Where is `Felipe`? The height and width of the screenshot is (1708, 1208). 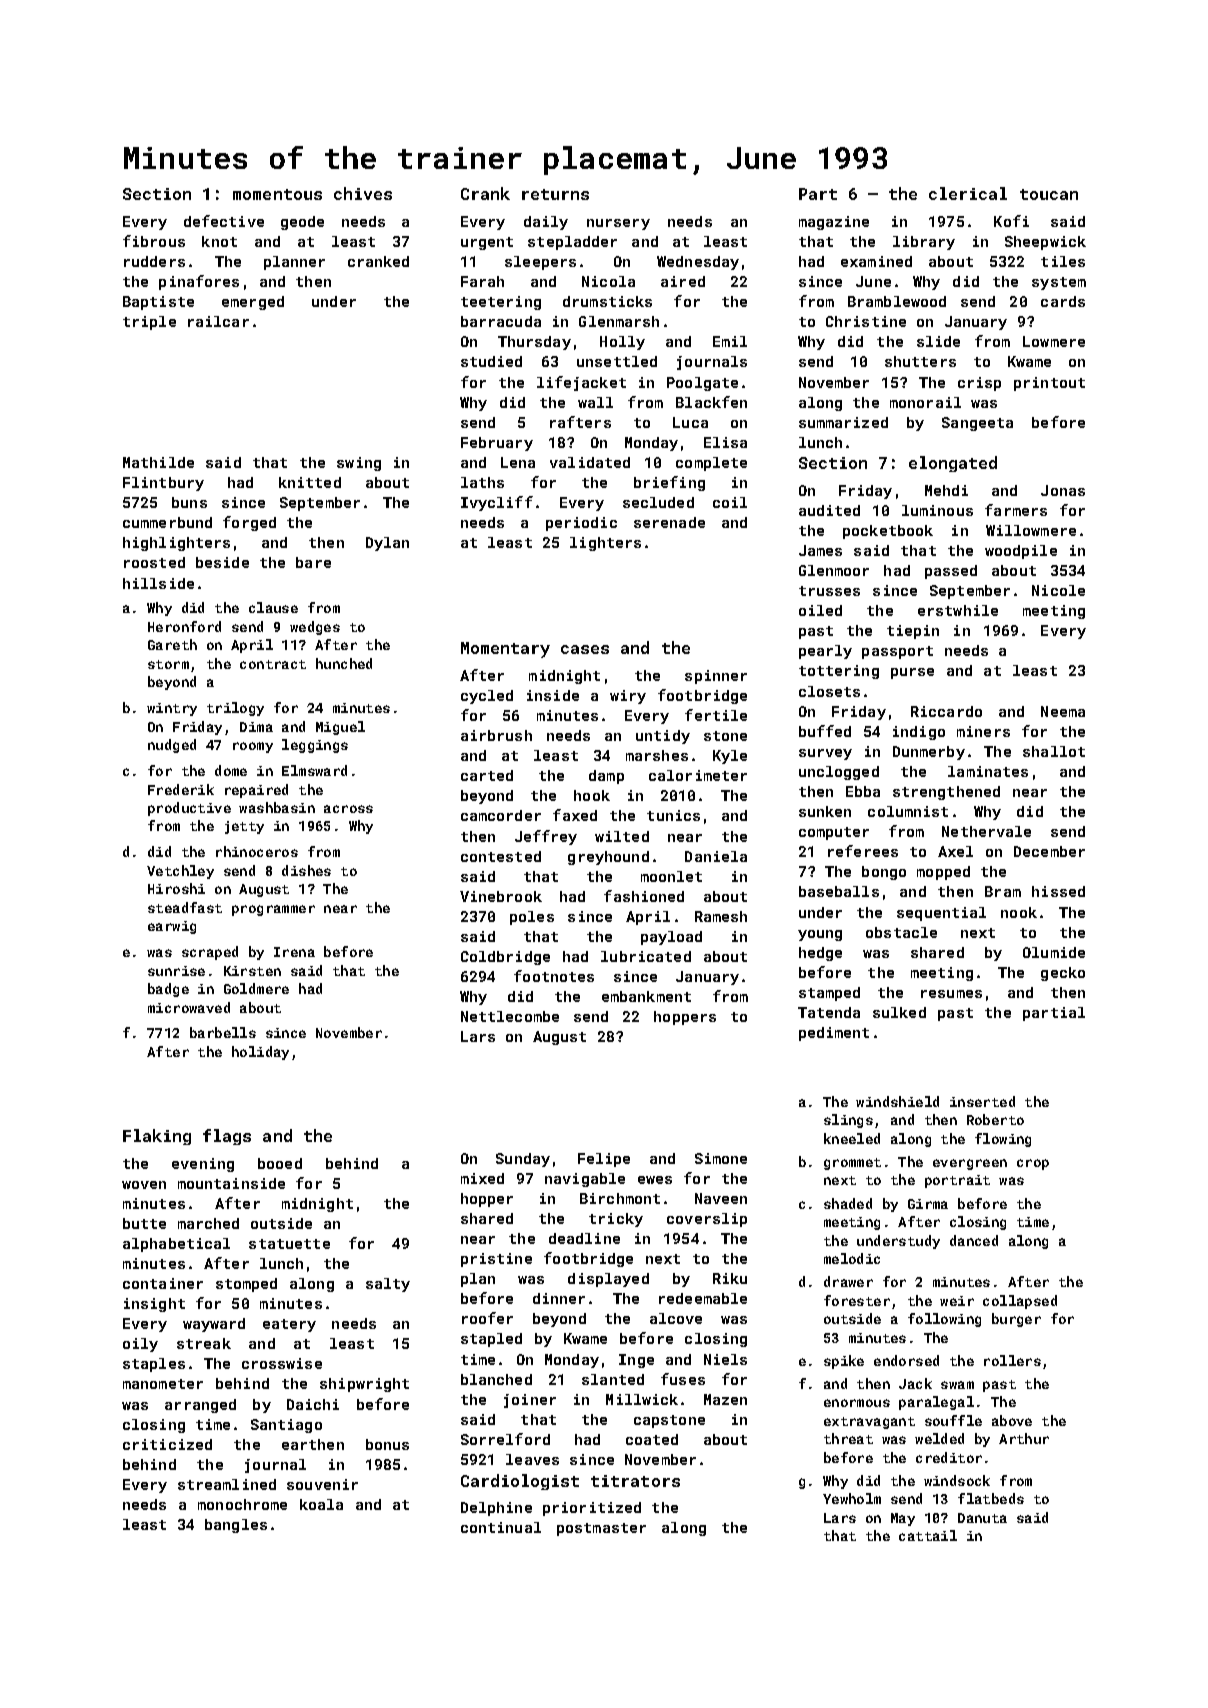
Felipe is located at coordinates (604, 1160).
